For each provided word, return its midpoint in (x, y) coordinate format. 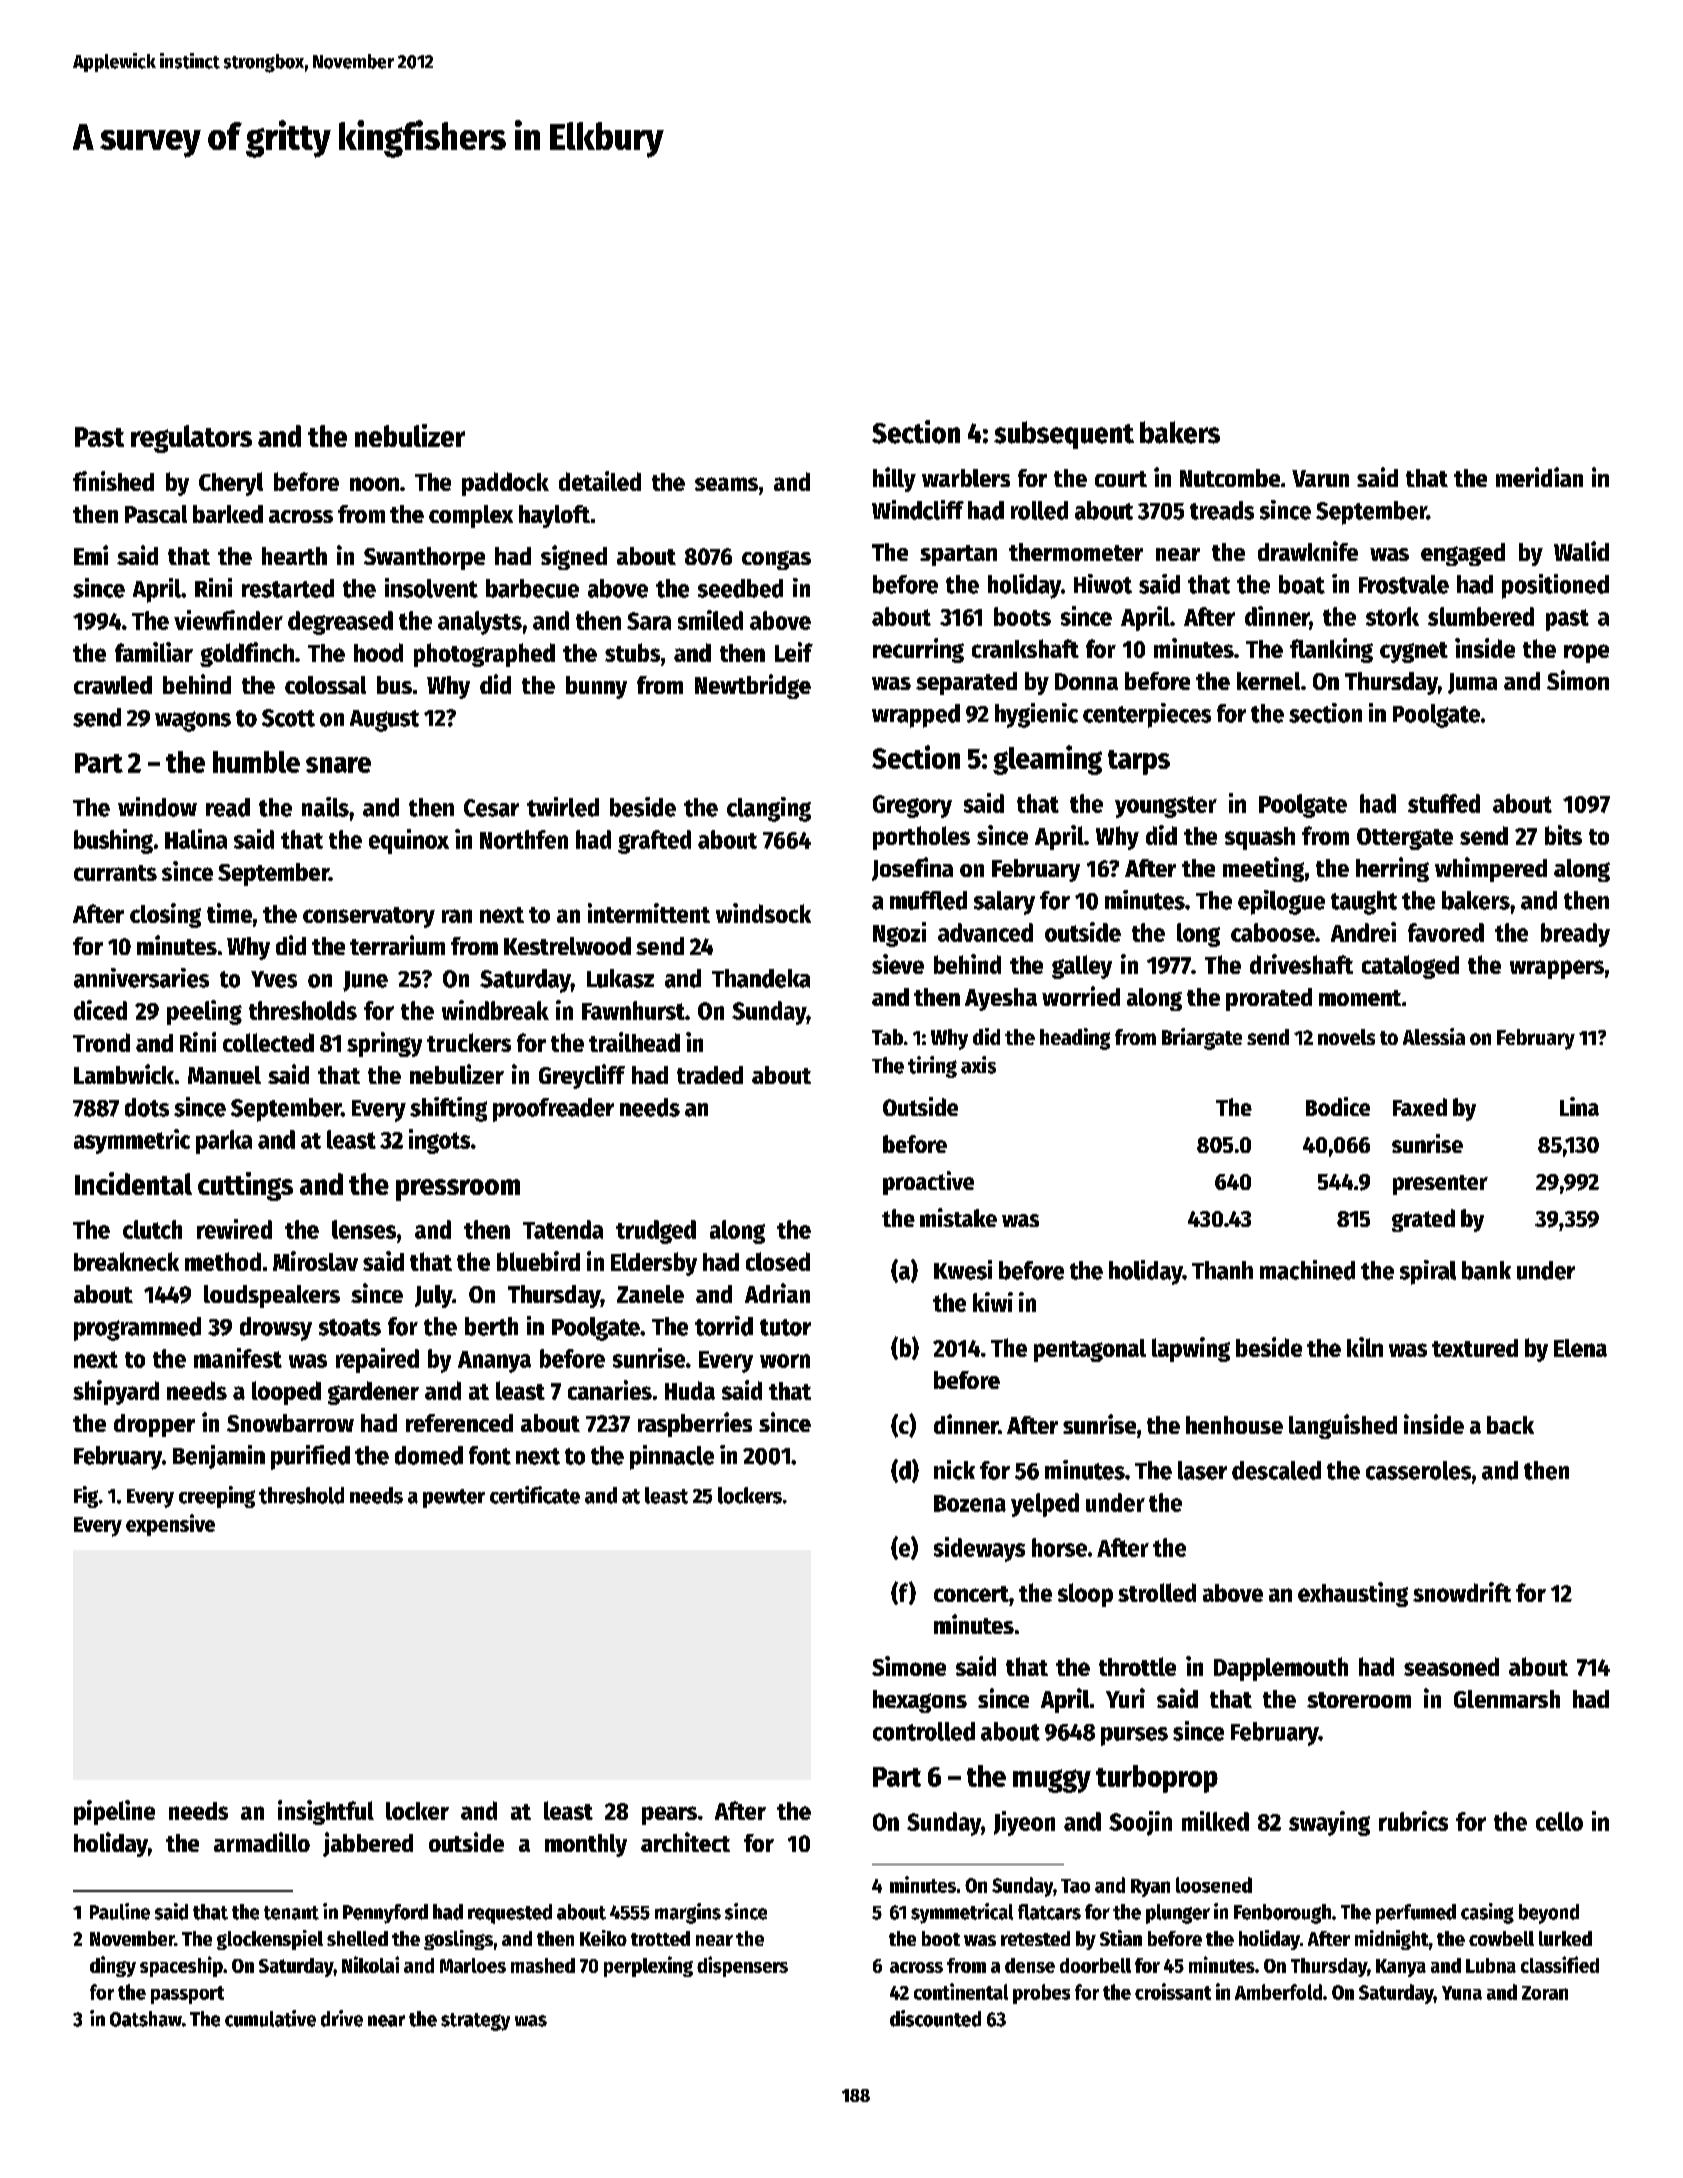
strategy (475, 2022)
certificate (535, 1495)
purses (1134, 1736)
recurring (918, 650)
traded (710, 1075)
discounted (935, 2018)
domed (429, 1455)
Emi (91, 555)
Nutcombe (1230, 478)
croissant (1173, 1991)
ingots (439, 1141)
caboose (1273, 932)
